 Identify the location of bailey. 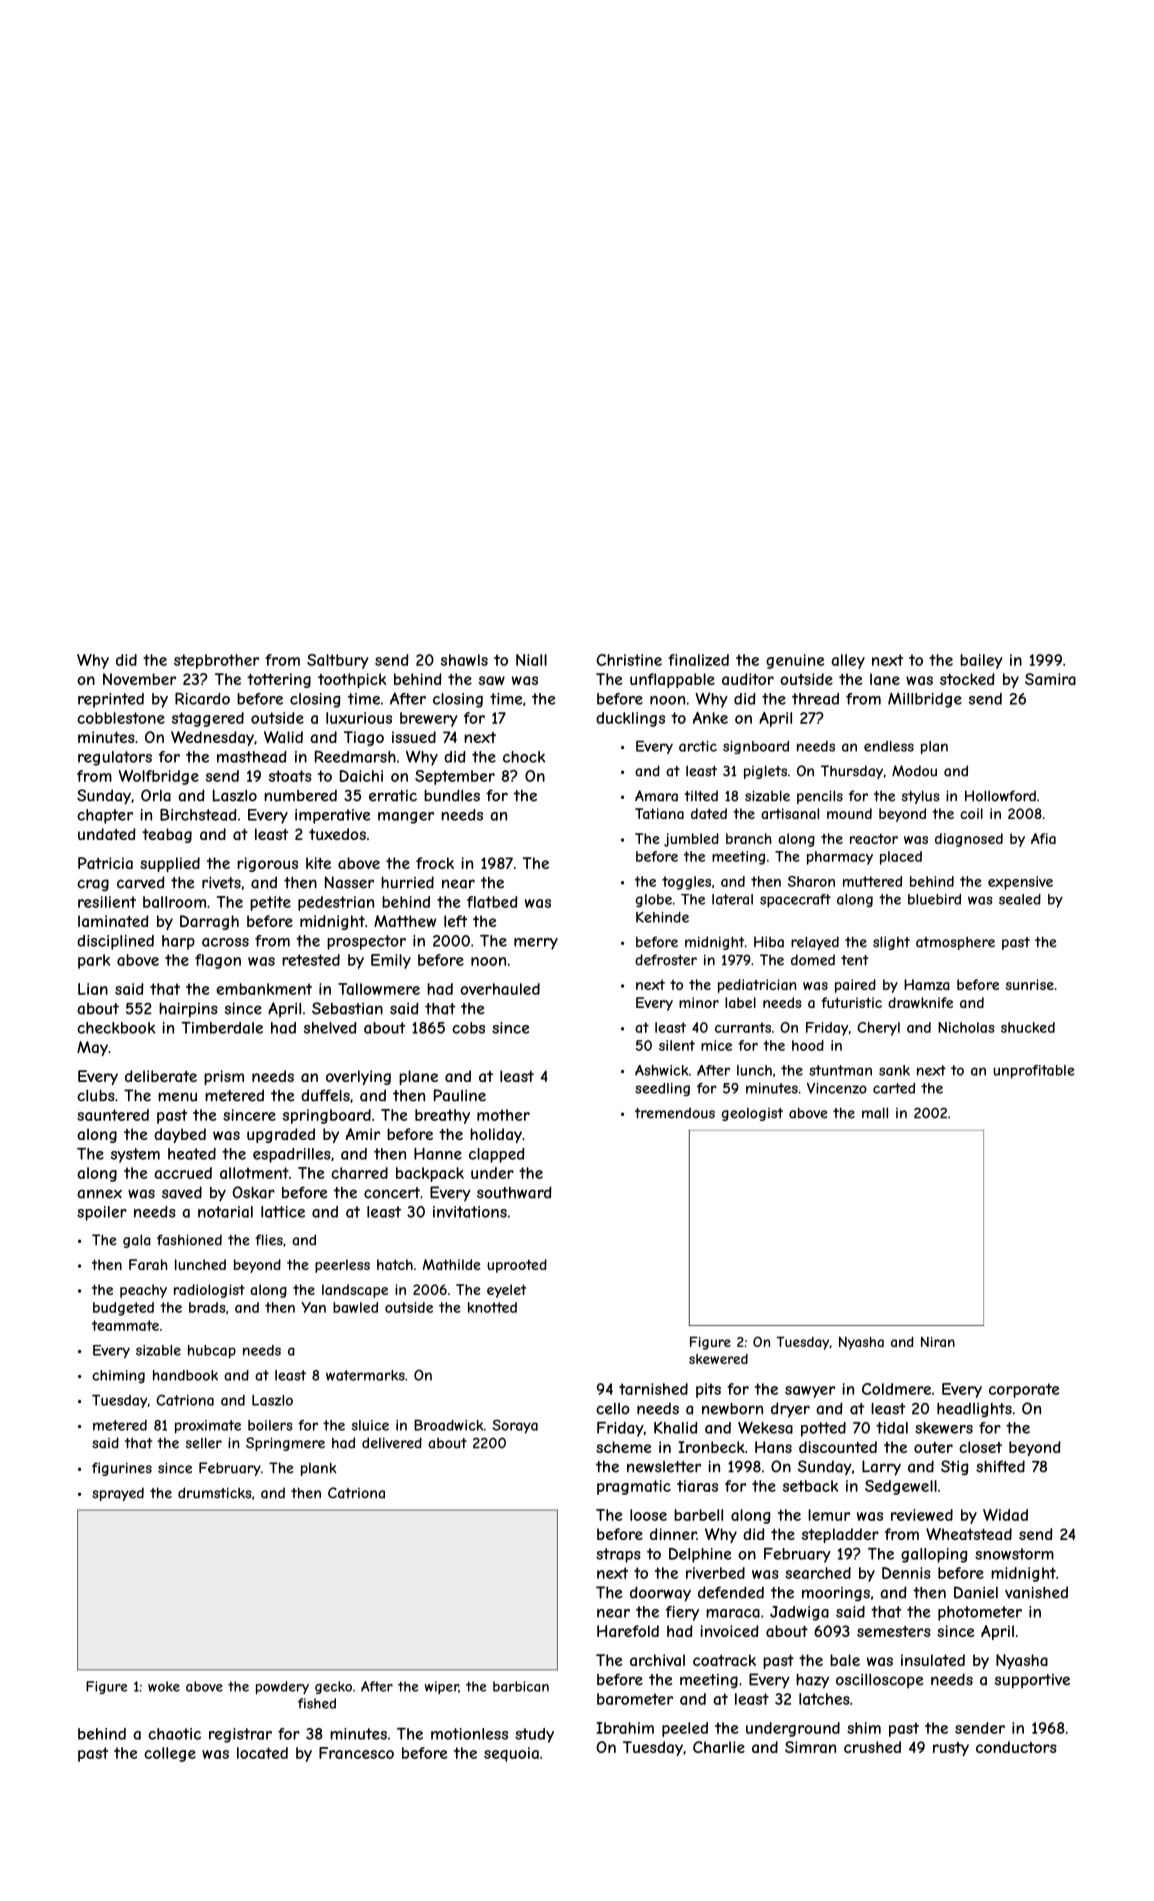
(981, 661).
